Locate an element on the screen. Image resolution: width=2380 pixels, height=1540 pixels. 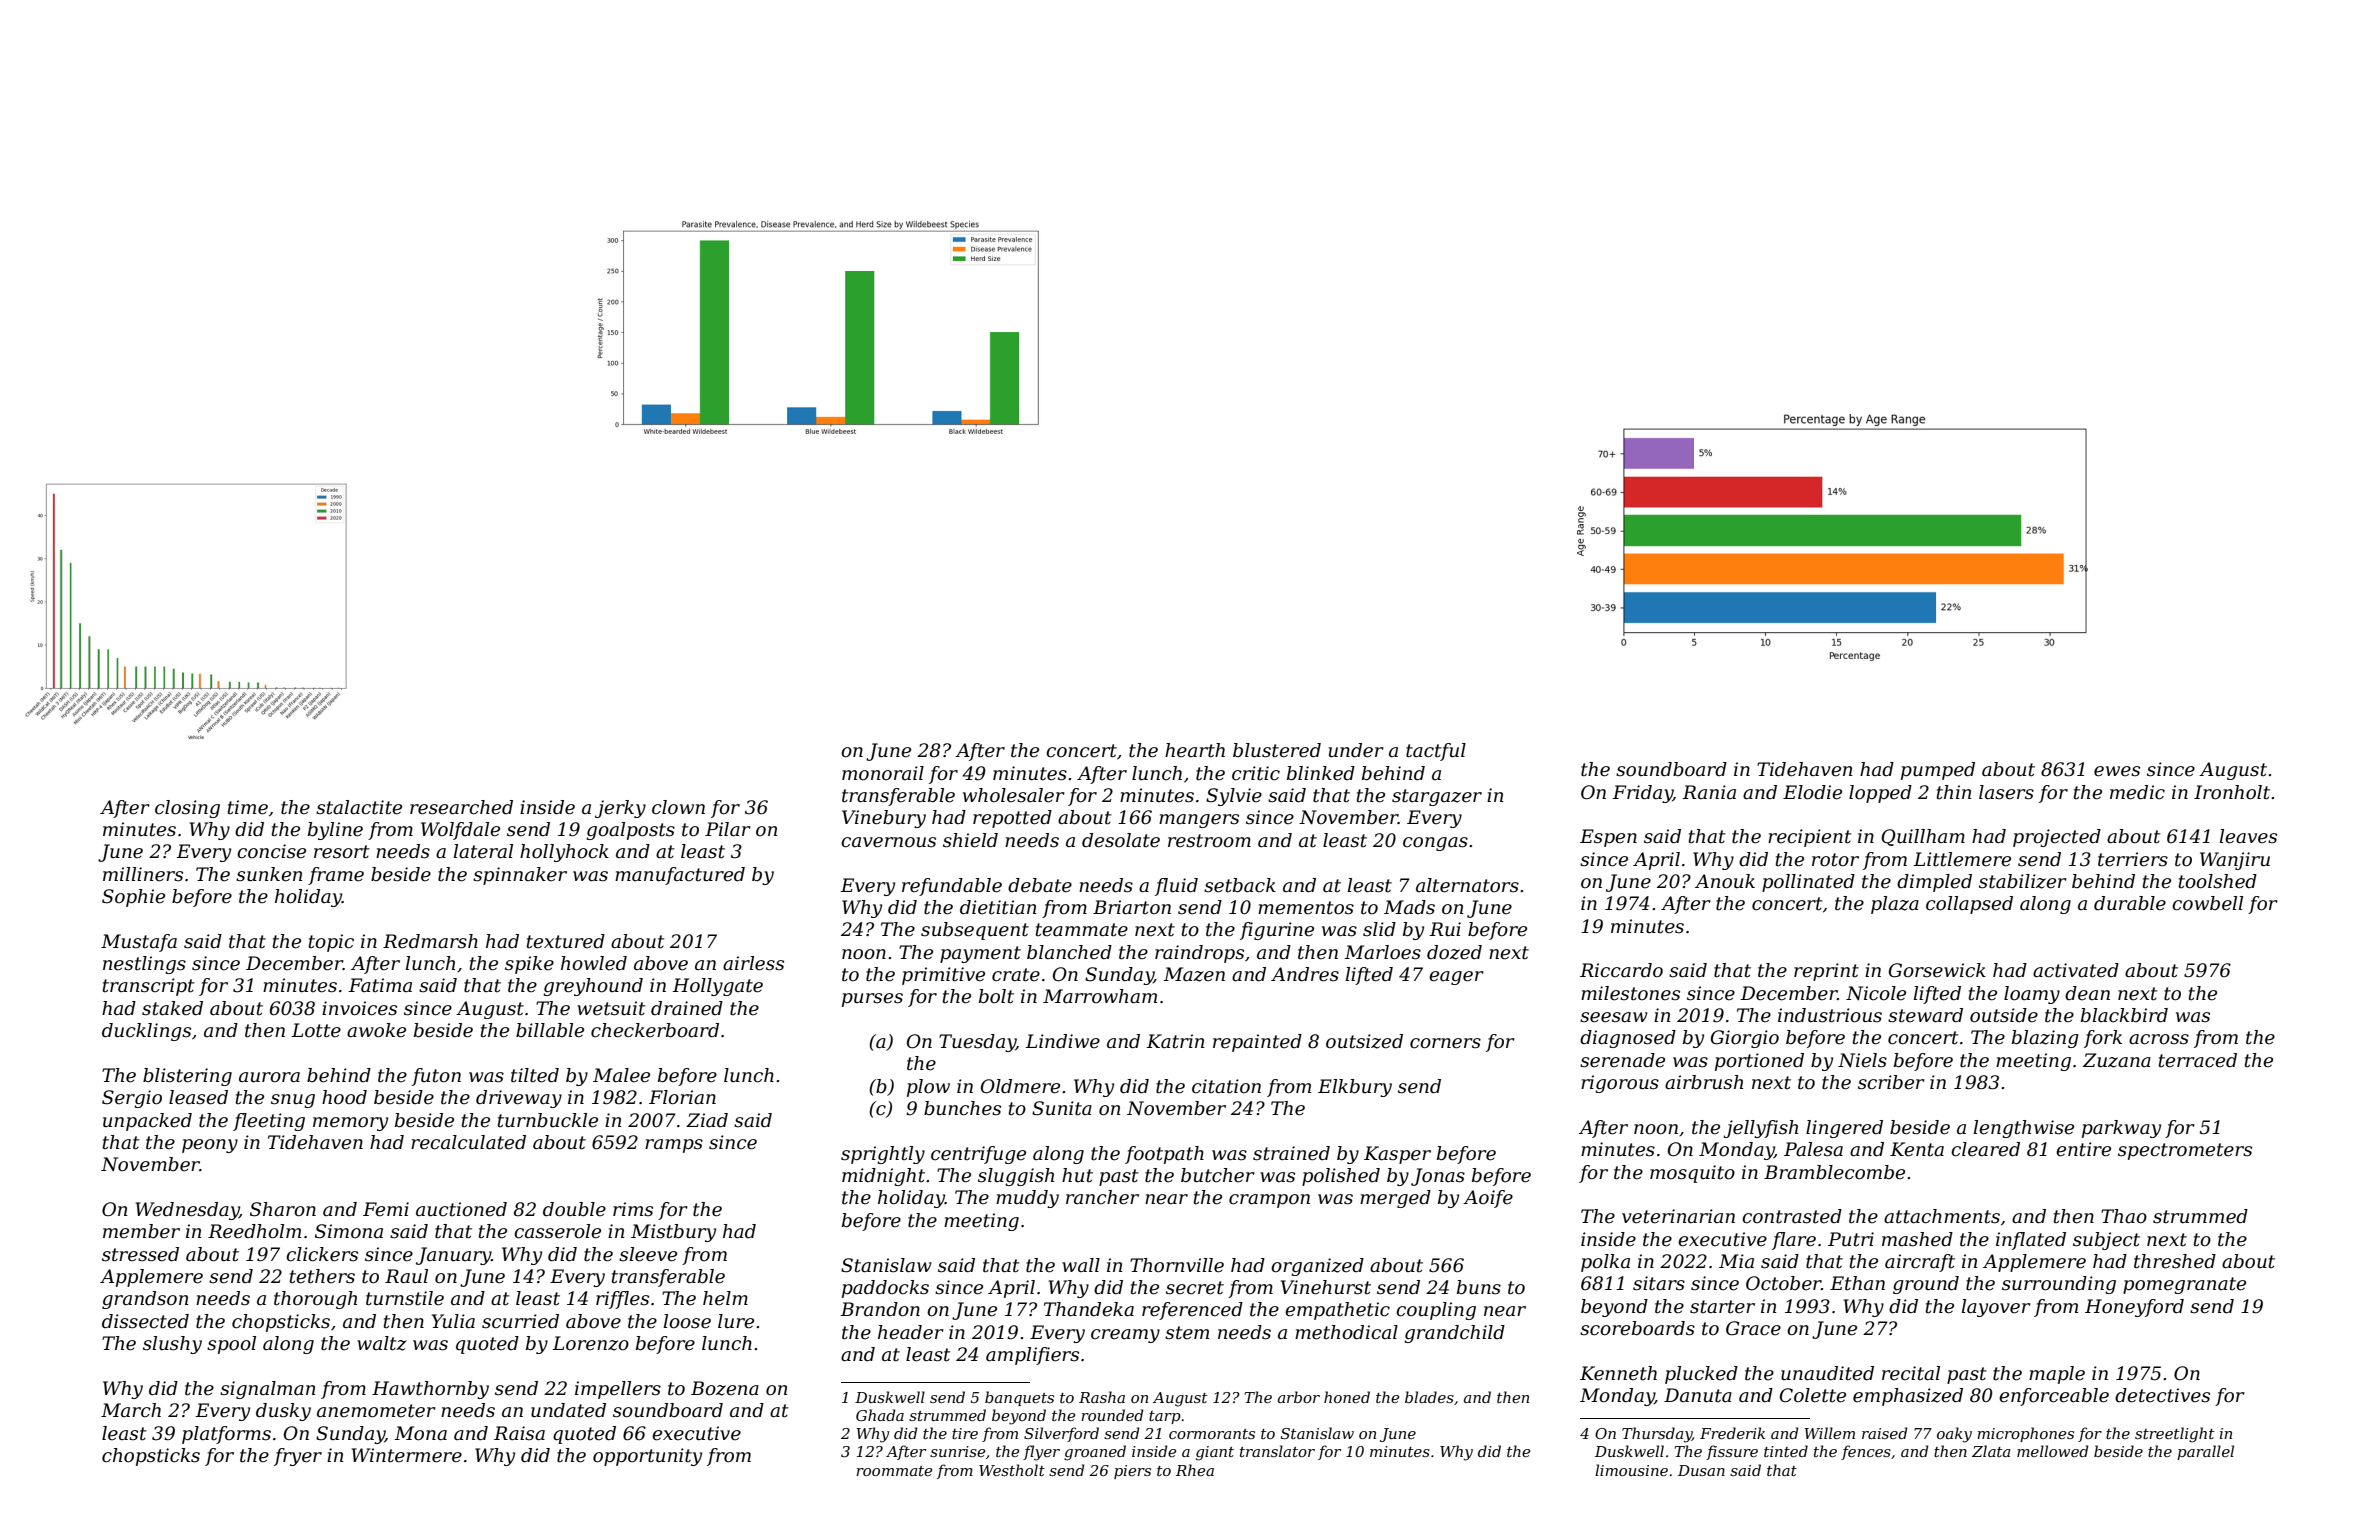
aurora is located at coordinates (269, 1077).
